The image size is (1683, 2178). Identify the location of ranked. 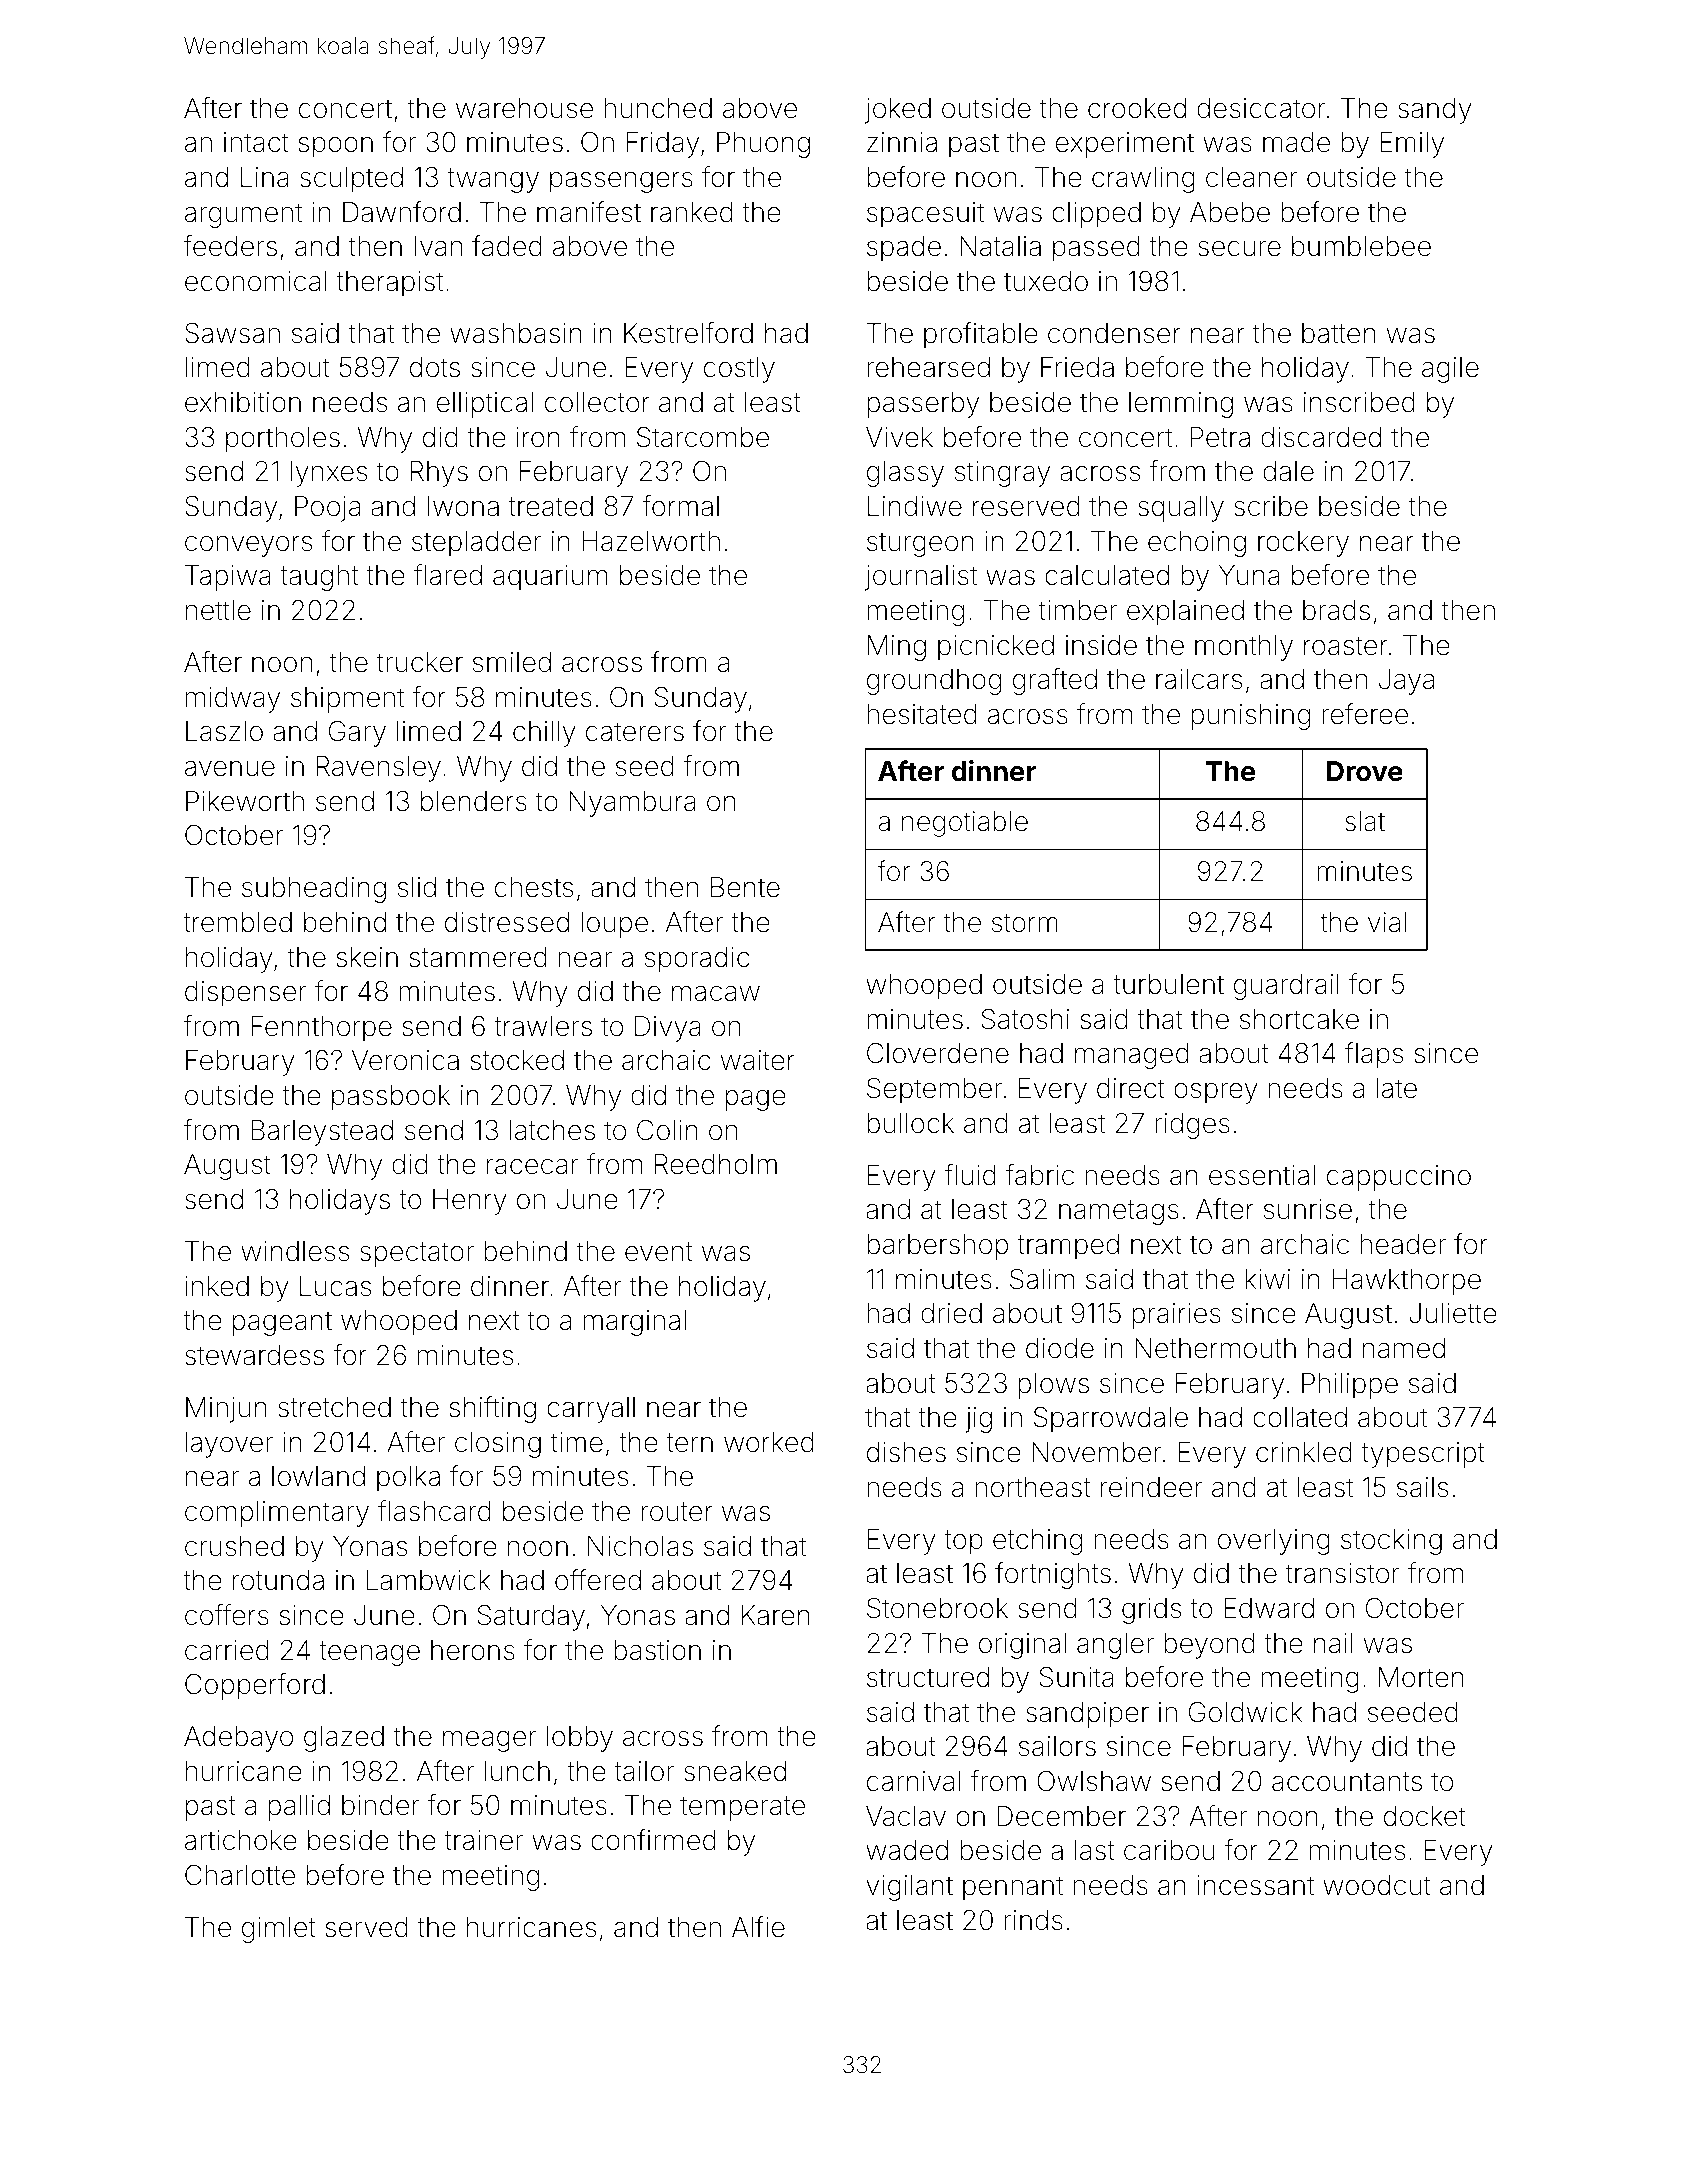
(692, 212).
